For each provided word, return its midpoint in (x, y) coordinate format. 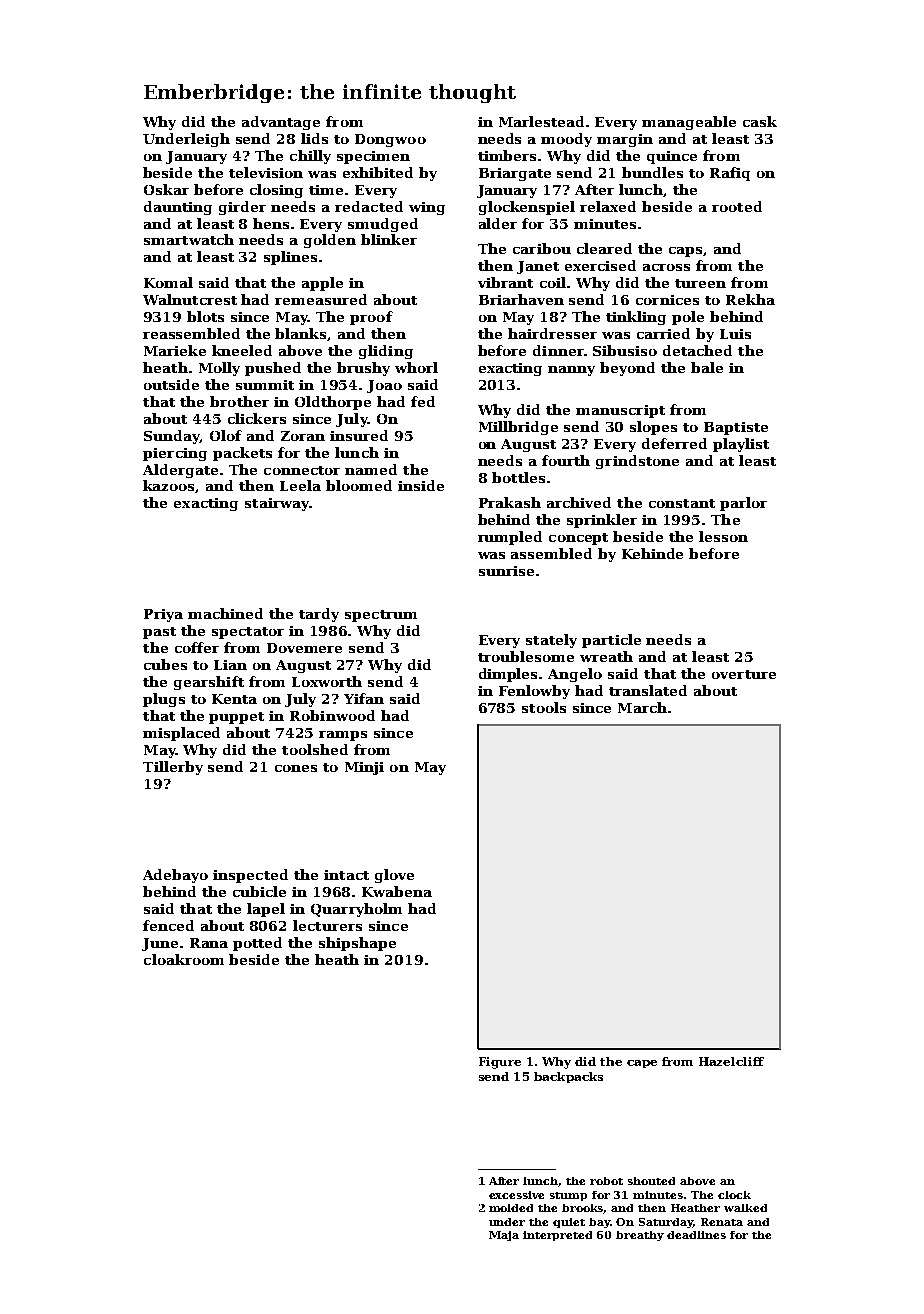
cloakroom (184, 959)
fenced (168, 925)
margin (625, 140)
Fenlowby (534, 692)
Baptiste (736, 428)
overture (744, 674)
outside (171, 384)
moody (566, 140)
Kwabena (397, 891)
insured (359, 435)
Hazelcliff (731, 1061)
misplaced (181, 734)
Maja (504, 1236)
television (266, 172)
